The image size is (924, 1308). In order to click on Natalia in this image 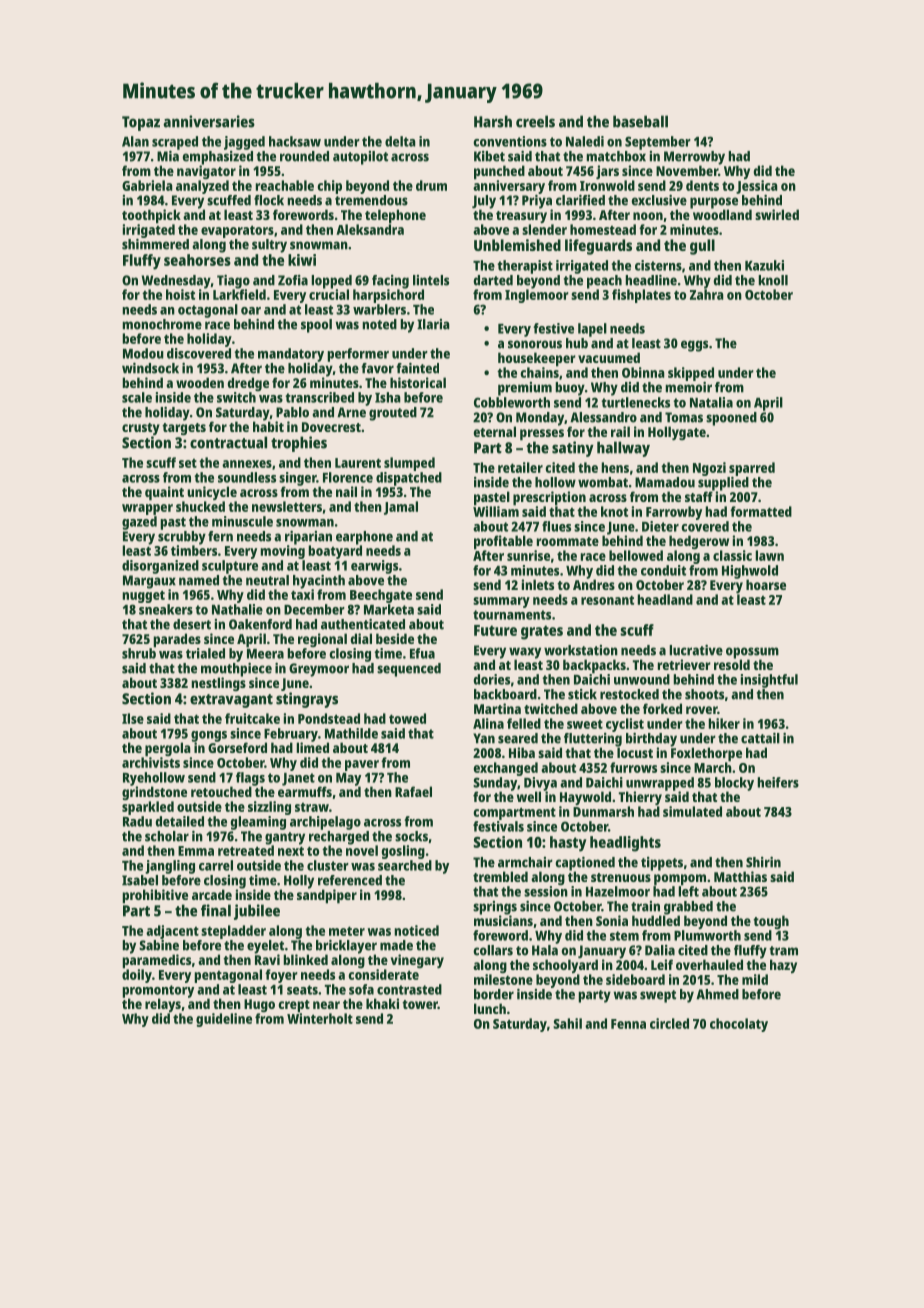, I will do `click(711, 402)`.
